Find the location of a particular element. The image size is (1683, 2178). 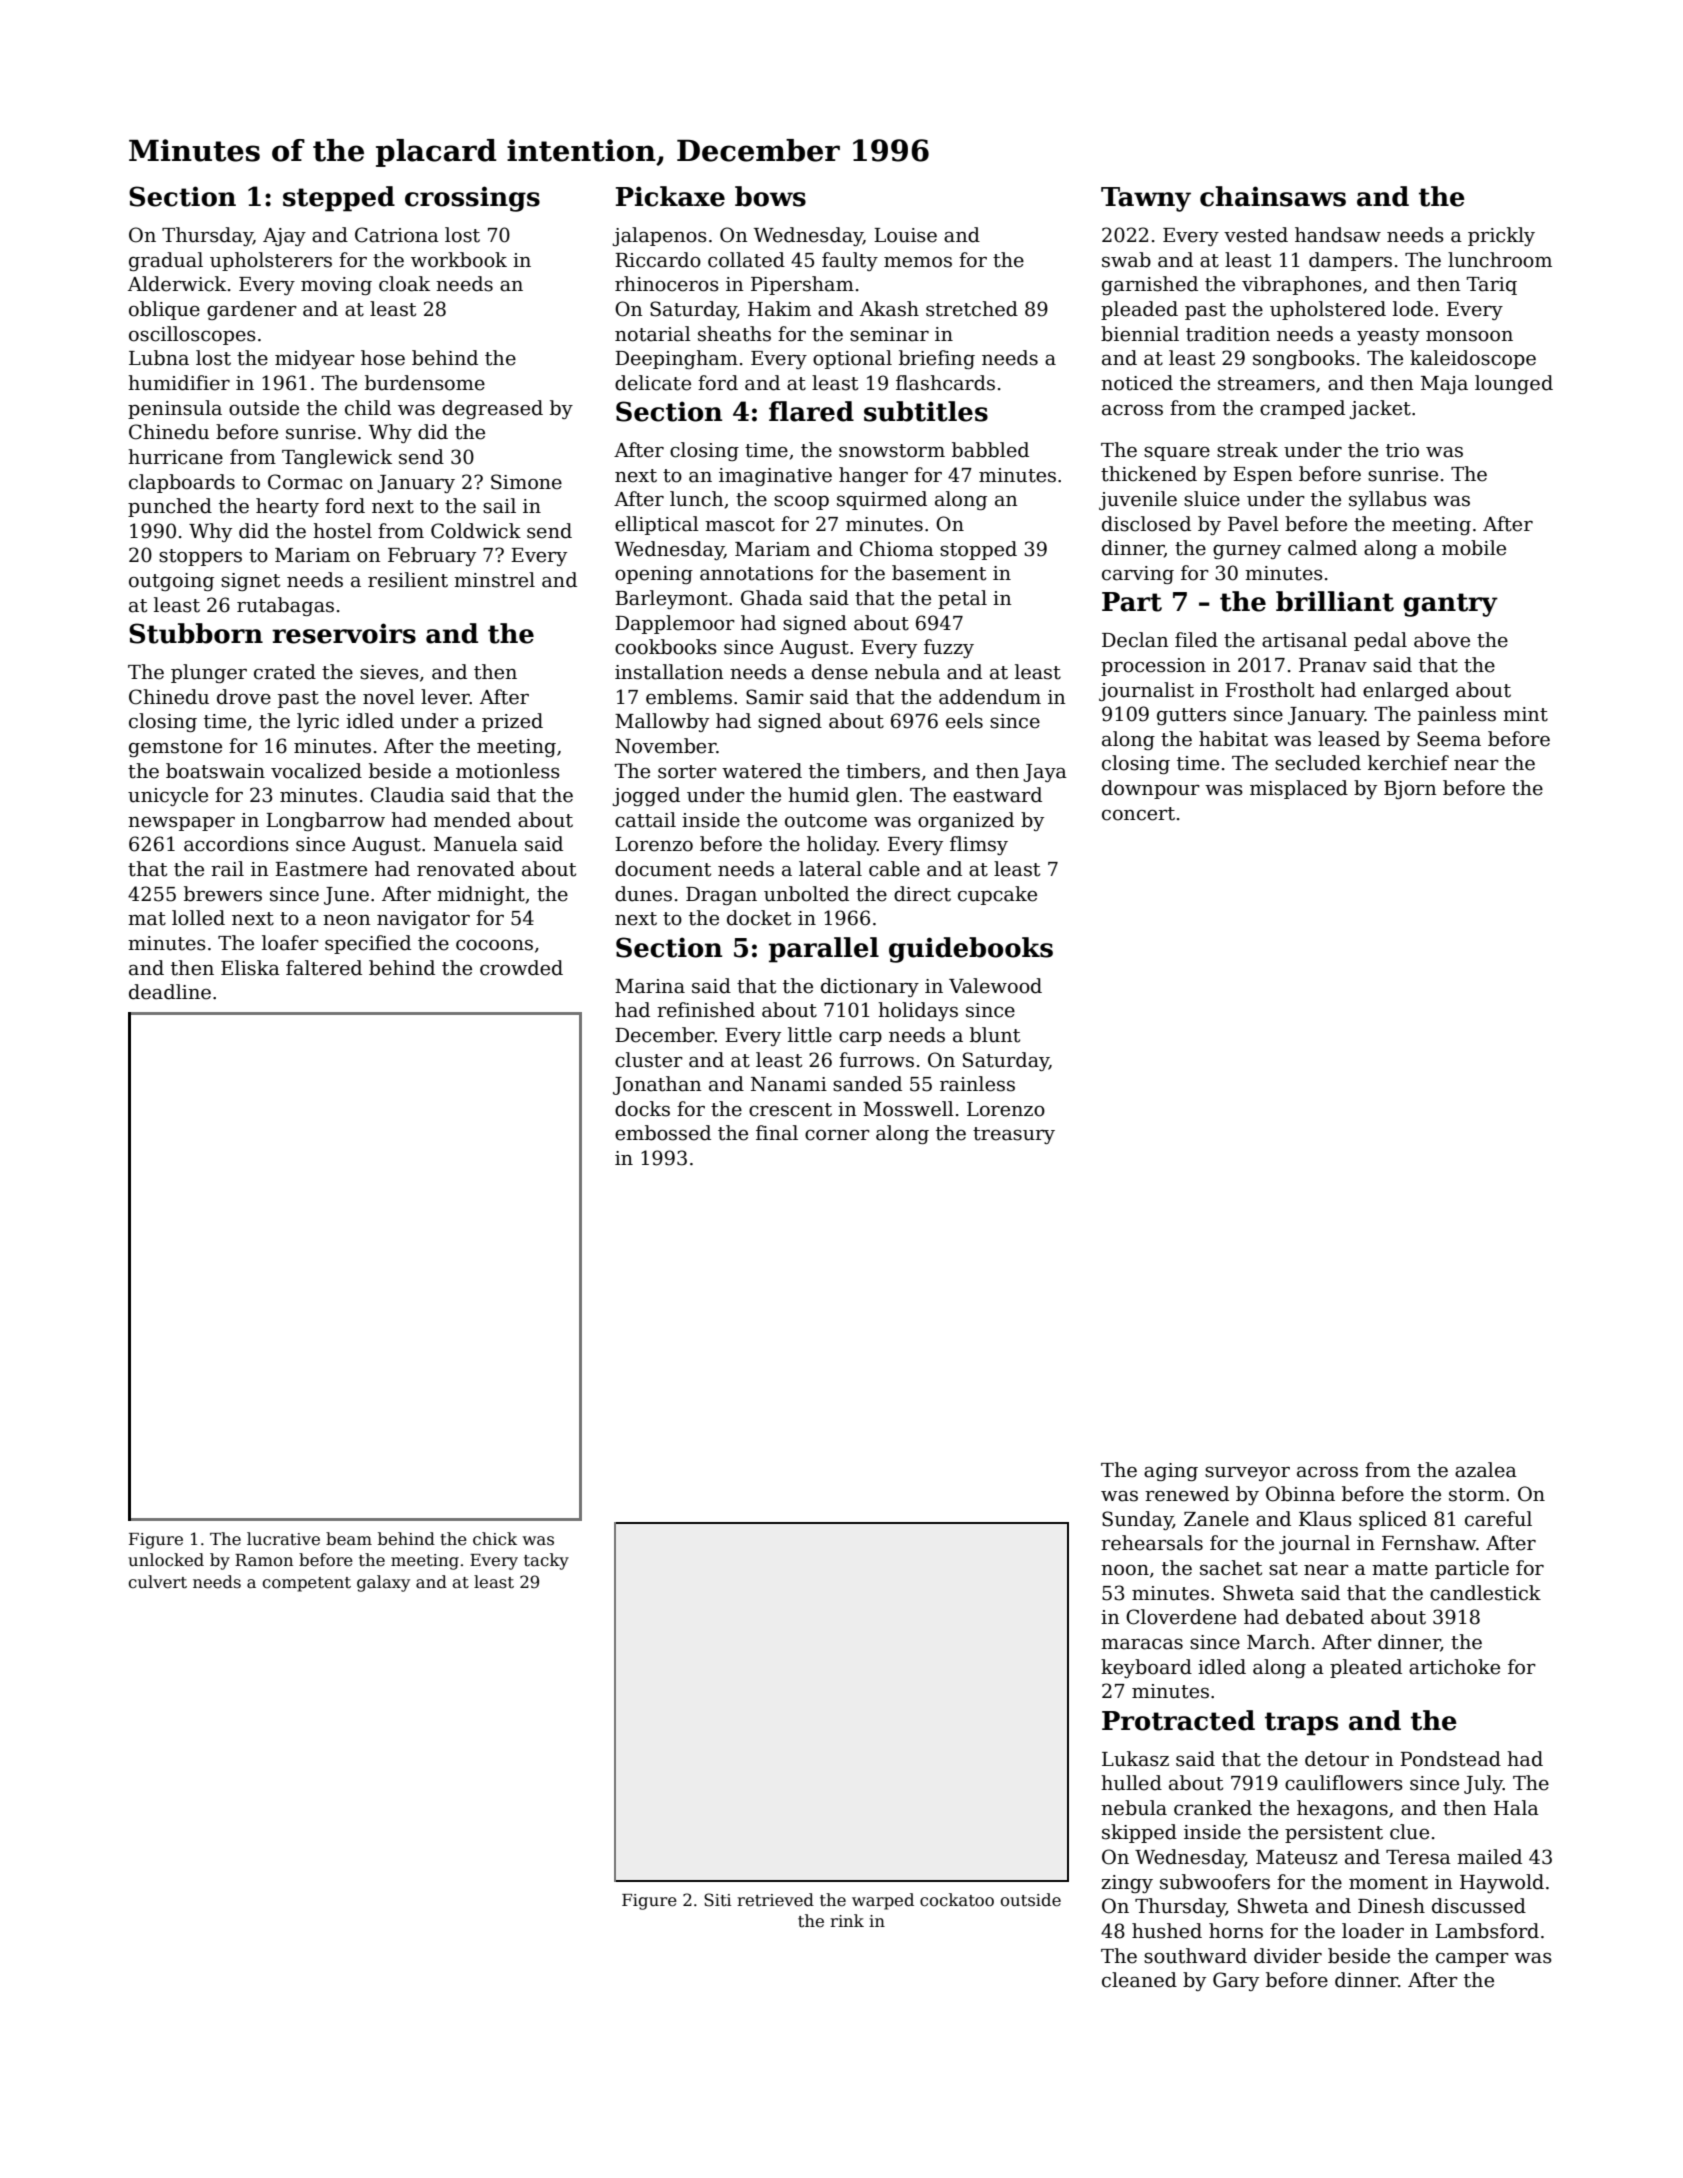

peninsula is located at coordinates (175, 409).
